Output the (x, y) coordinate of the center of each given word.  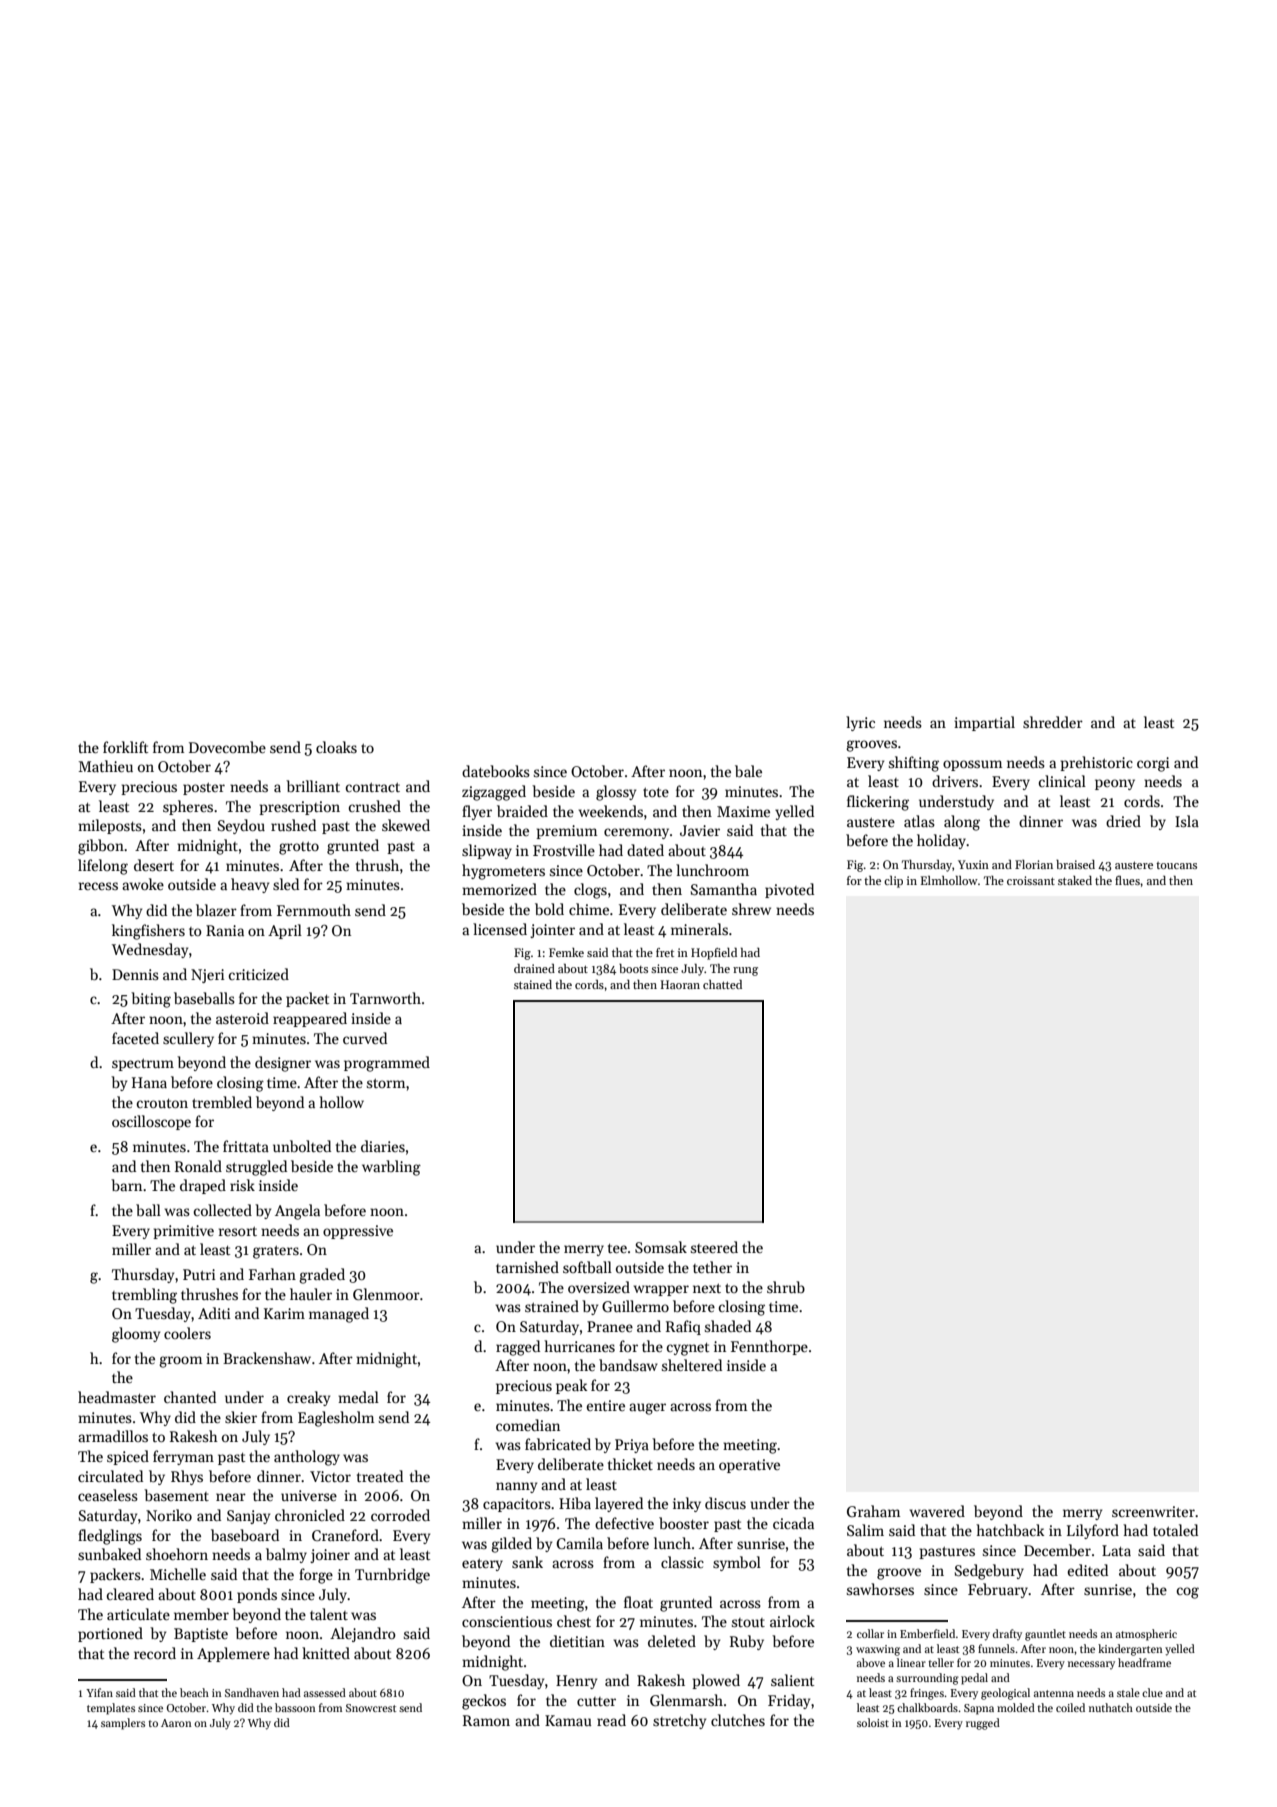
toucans (1176, 865)
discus (725, 1503)
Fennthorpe (769, 1347)
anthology (307, 1458)
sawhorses (880, 1589)
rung (745, 971)
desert (154, 865)
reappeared (310, 1019)
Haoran (680, 984)
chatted (722, 984)
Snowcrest (371, 1708)
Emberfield (927, 1633)
